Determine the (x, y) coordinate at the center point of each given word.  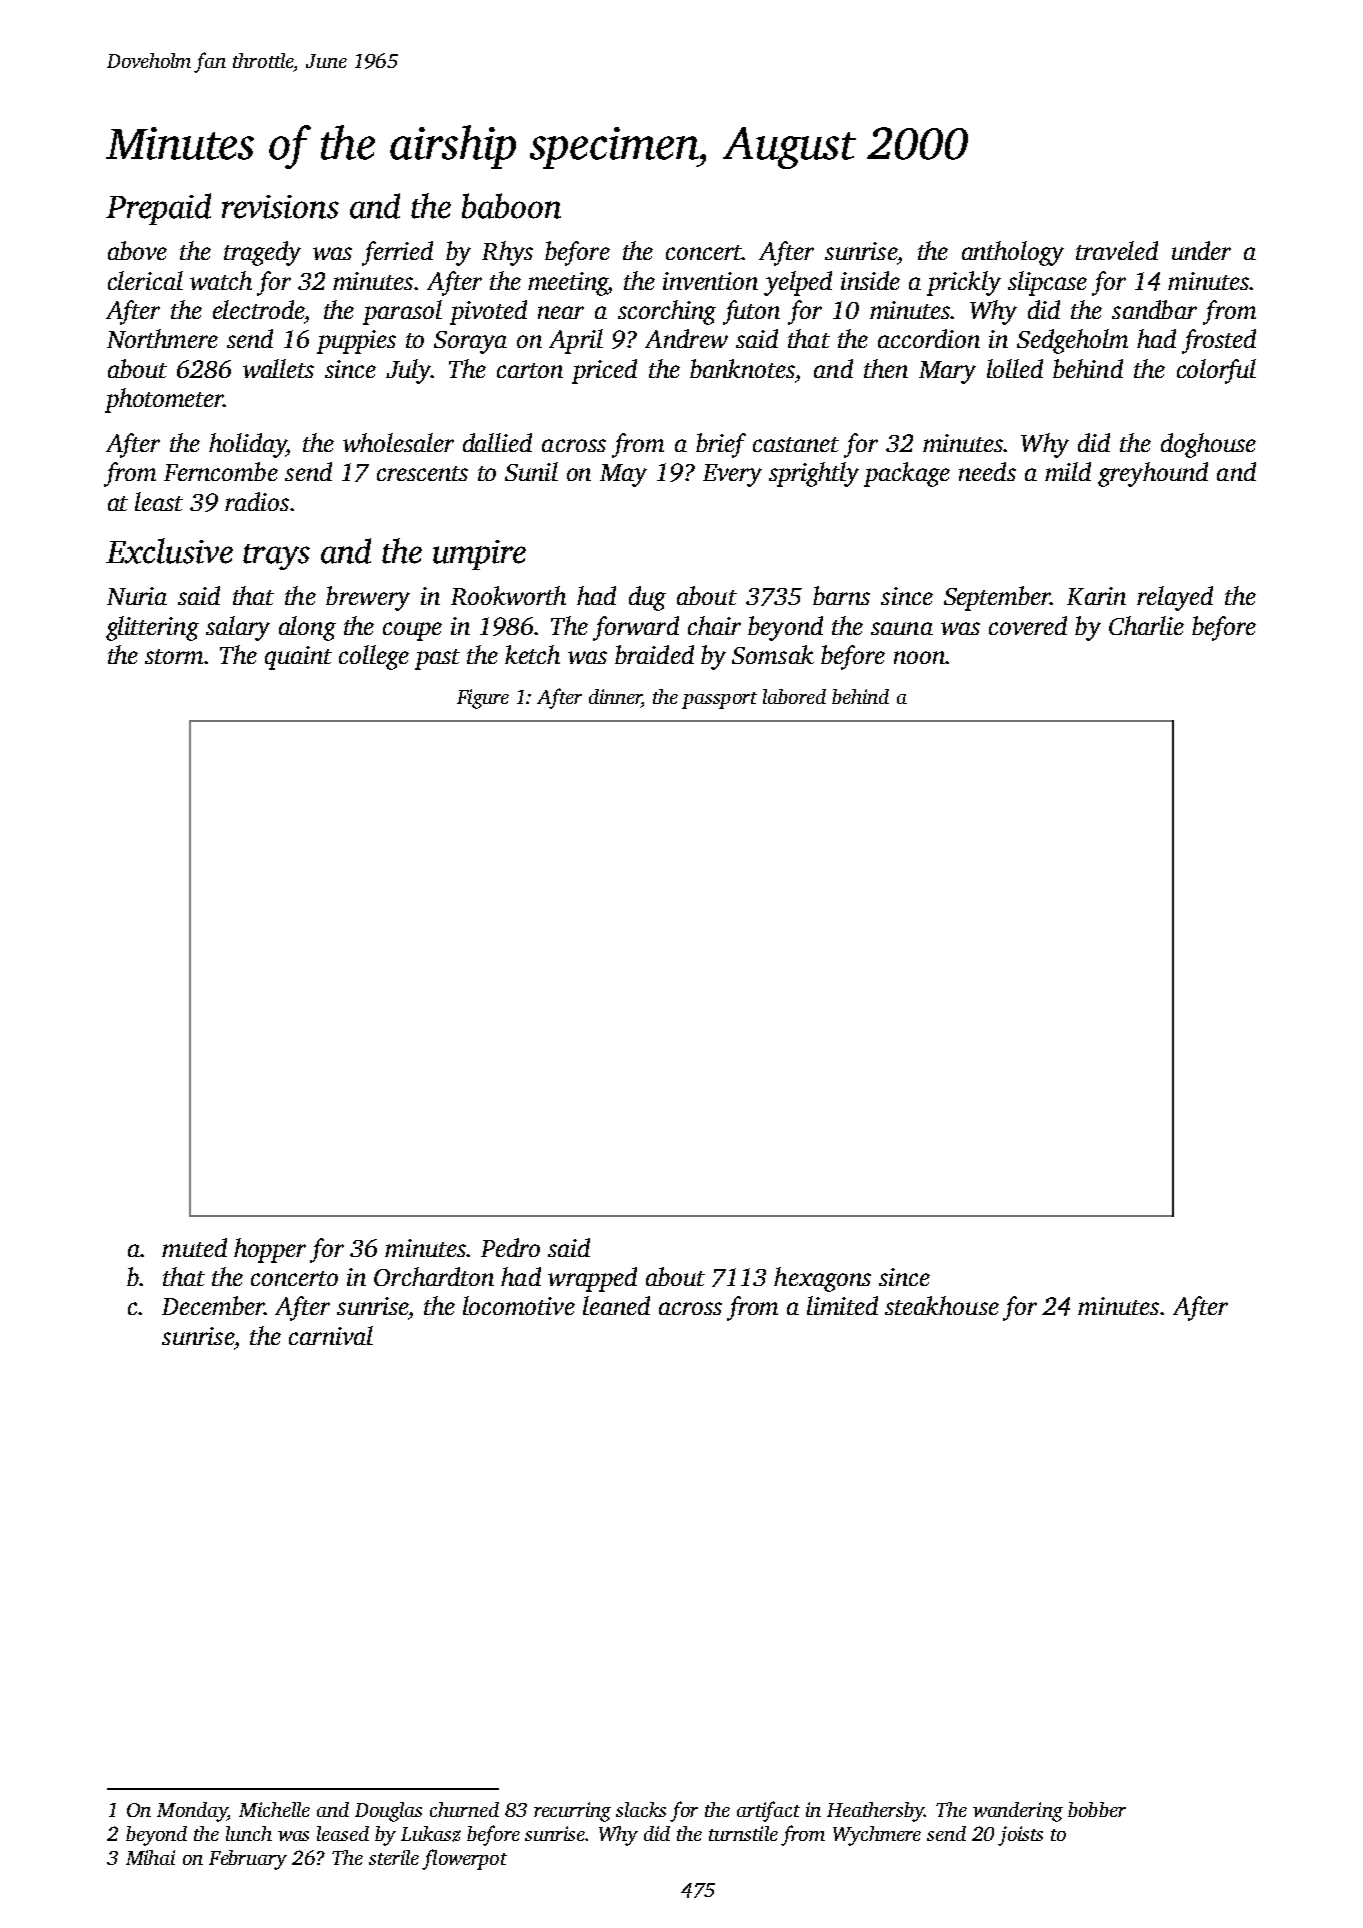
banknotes (742, 368)
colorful (1216, 371)
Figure (483, 699)
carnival (331, 1335)
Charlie (1146, 625)
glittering (152, 628)
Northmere (162, 338)
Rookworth (508, 595)
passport (719, 700)
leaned (616, 1305)
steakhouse (942, 1305)
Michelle (274, 1809)
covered (1028, 625)
